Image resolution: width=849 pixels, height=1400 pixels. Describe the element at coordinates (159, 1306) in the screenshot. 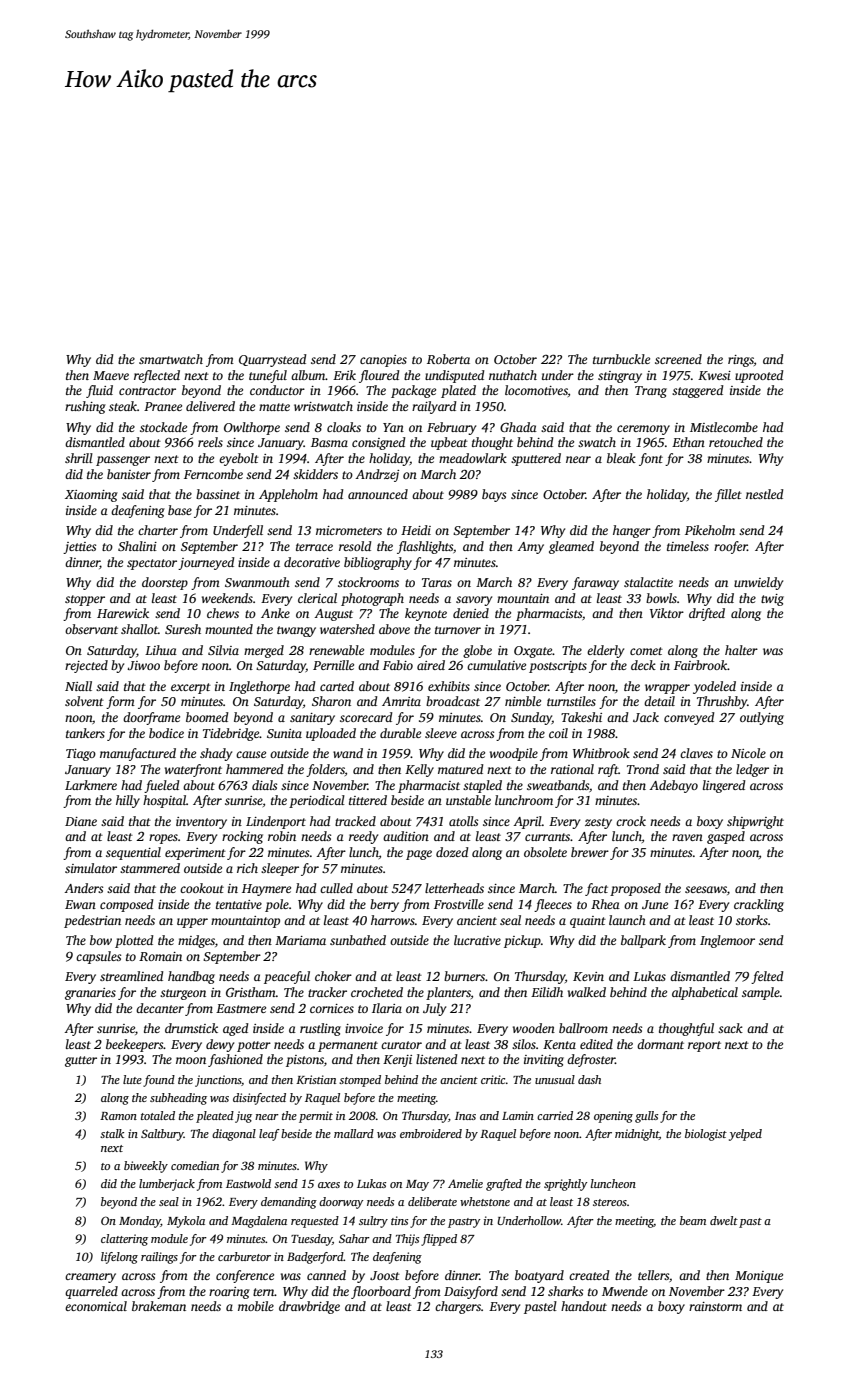

I see `brakeman` at that location.
